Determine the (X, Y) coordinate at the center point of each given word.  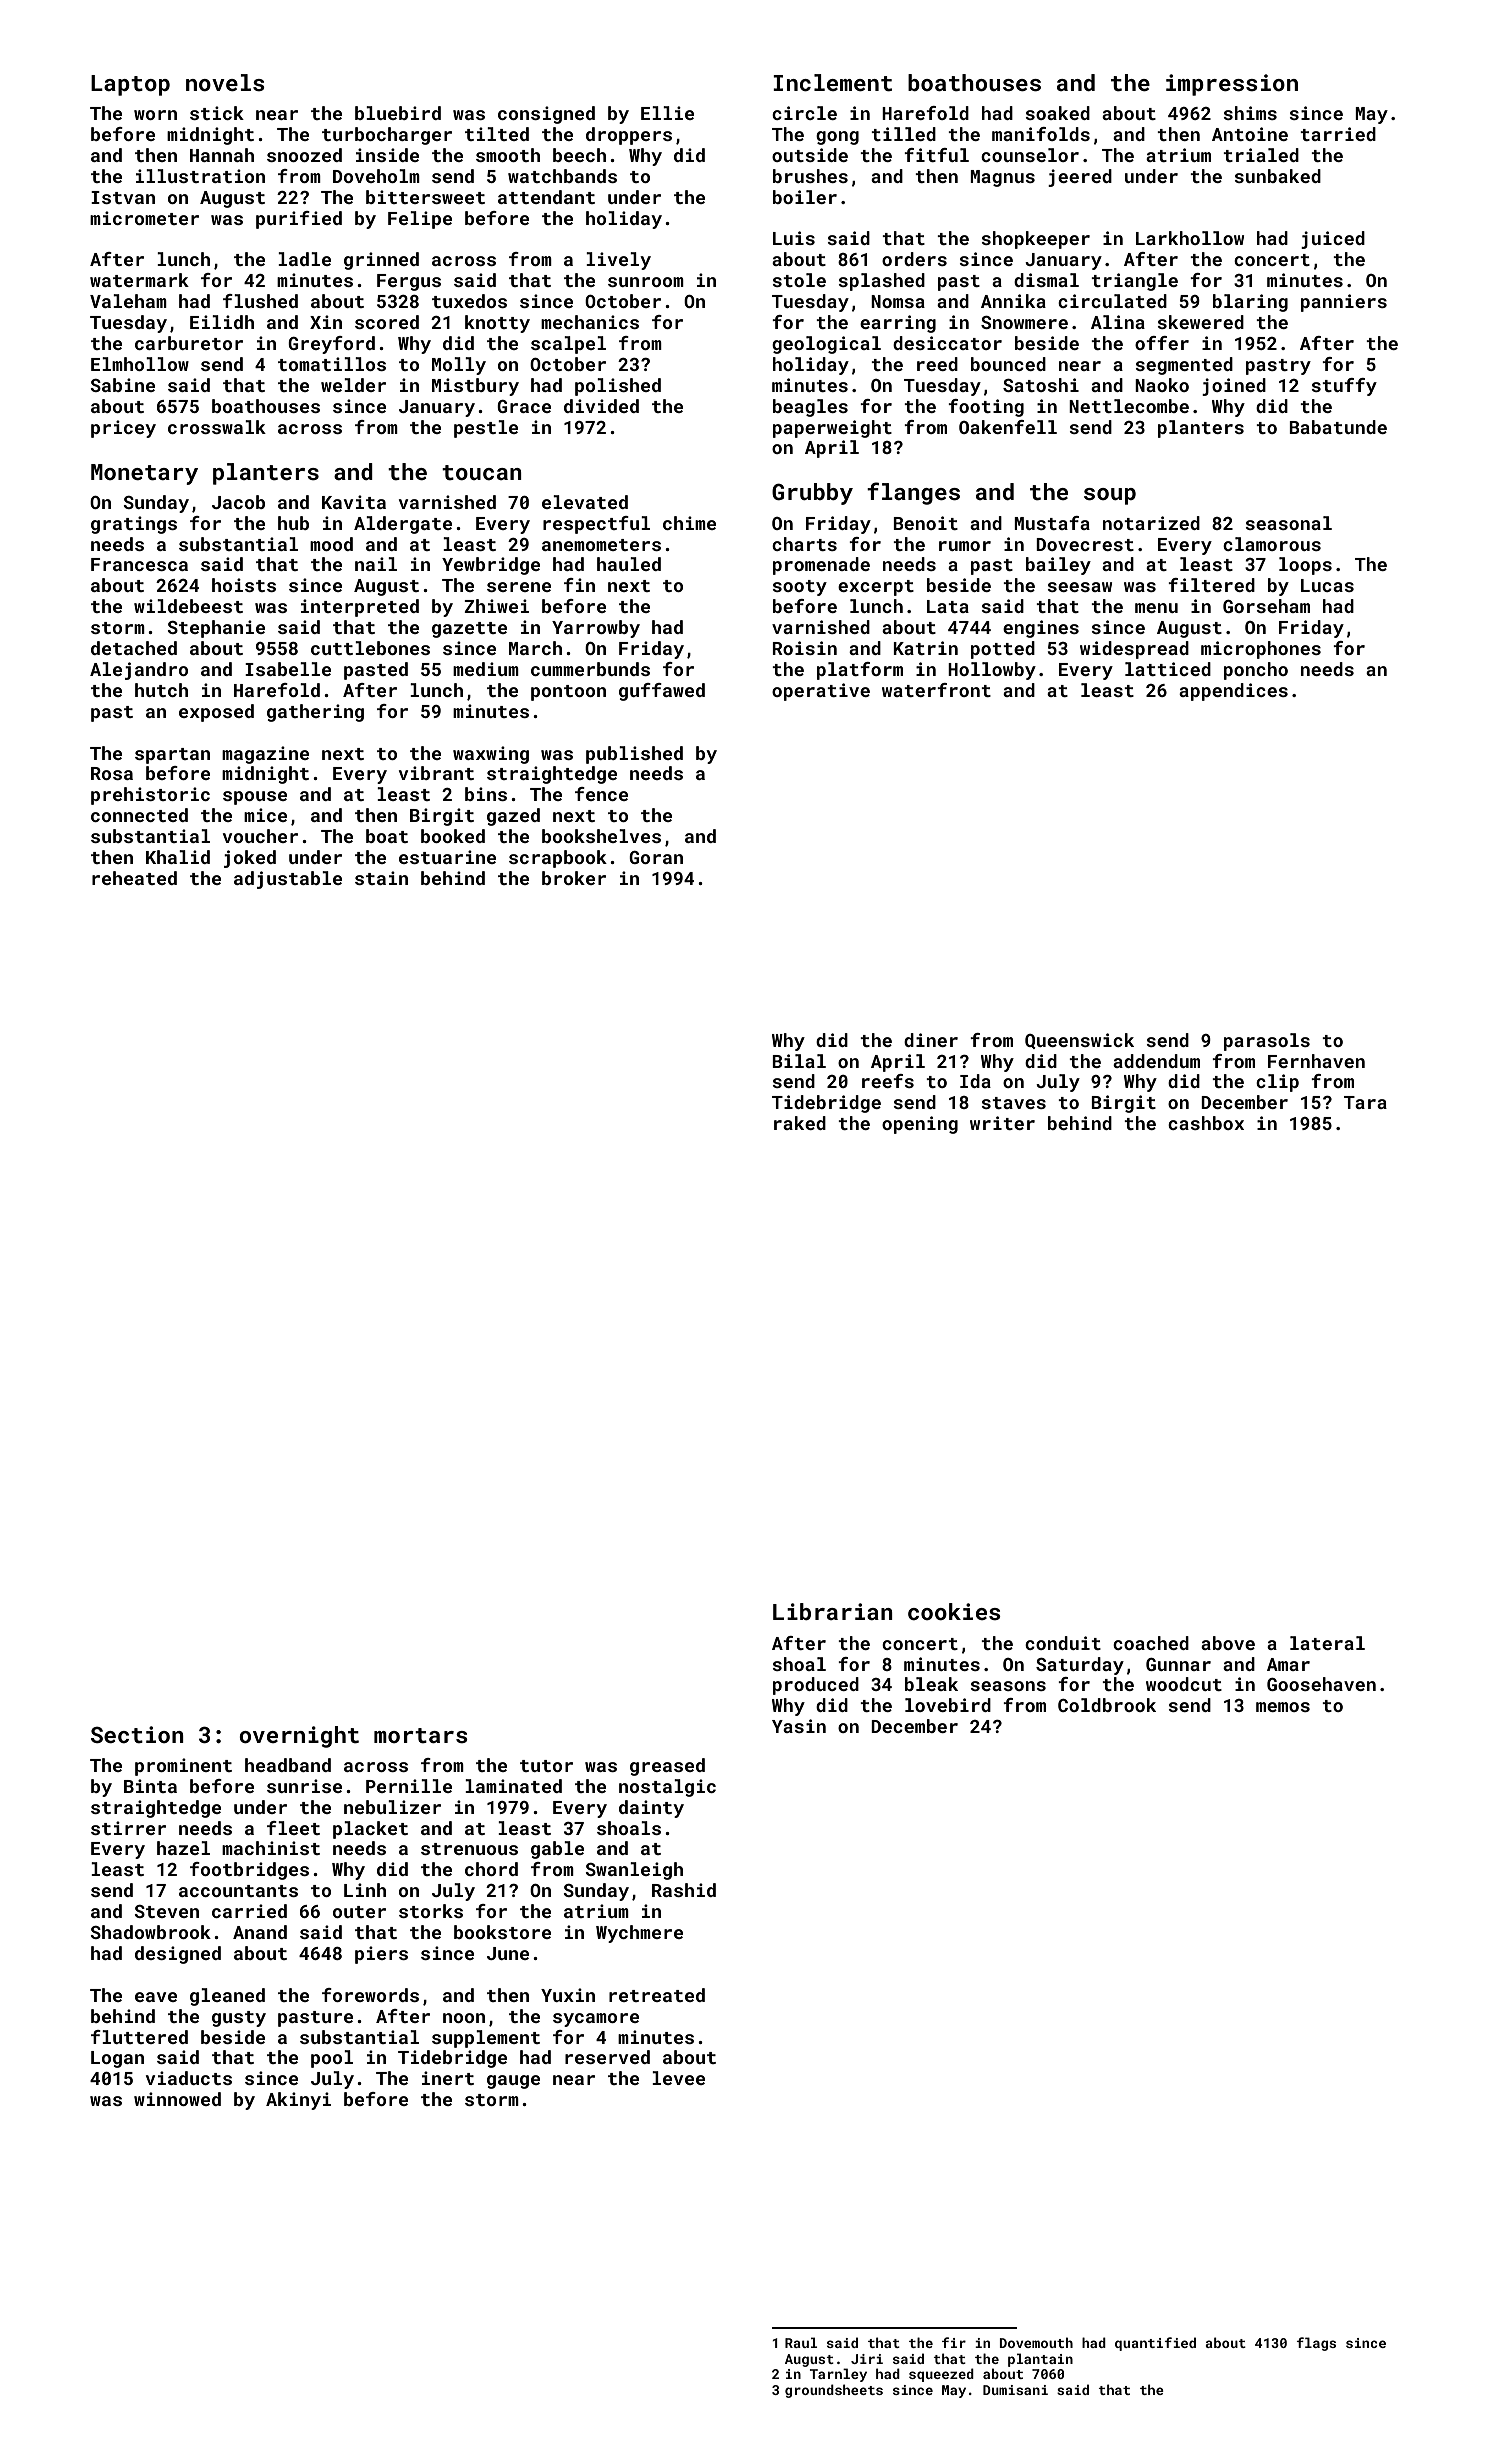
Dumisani (1015, 2390)
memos (1283, 1707)
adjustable (288, 880)
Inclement (832, 82)
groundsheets (834, 2391)
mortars (421, 1735)
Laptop (130, 85)
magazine (265, 755)
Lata (948, 606)
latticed (1168, 669)
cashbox (1206, 1123)
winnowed (177, 2099)
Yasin (799, 1726)
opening (920, 1125)
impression (1232, 85)
